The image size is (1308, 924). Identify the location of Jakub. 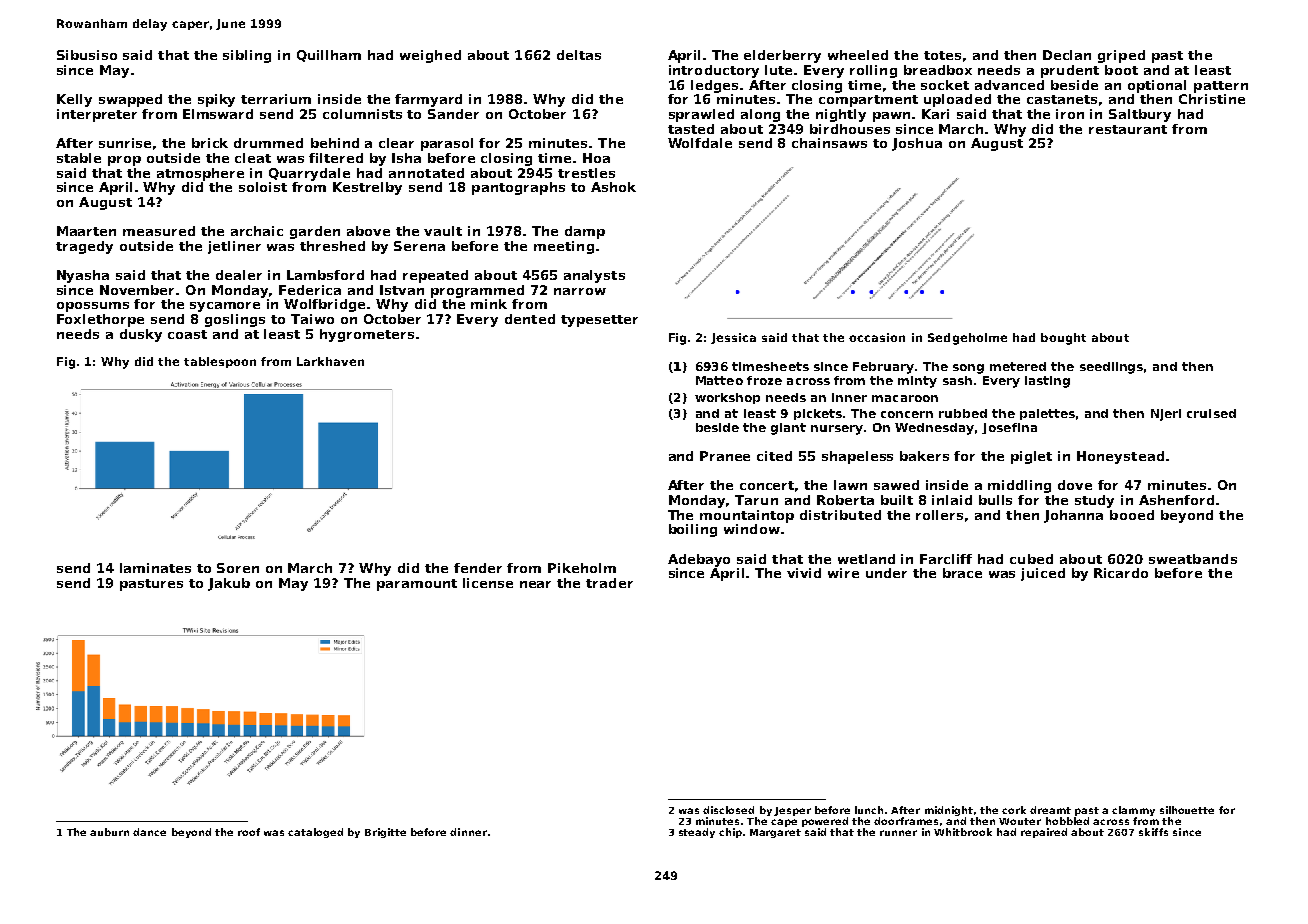
(229, 584).
